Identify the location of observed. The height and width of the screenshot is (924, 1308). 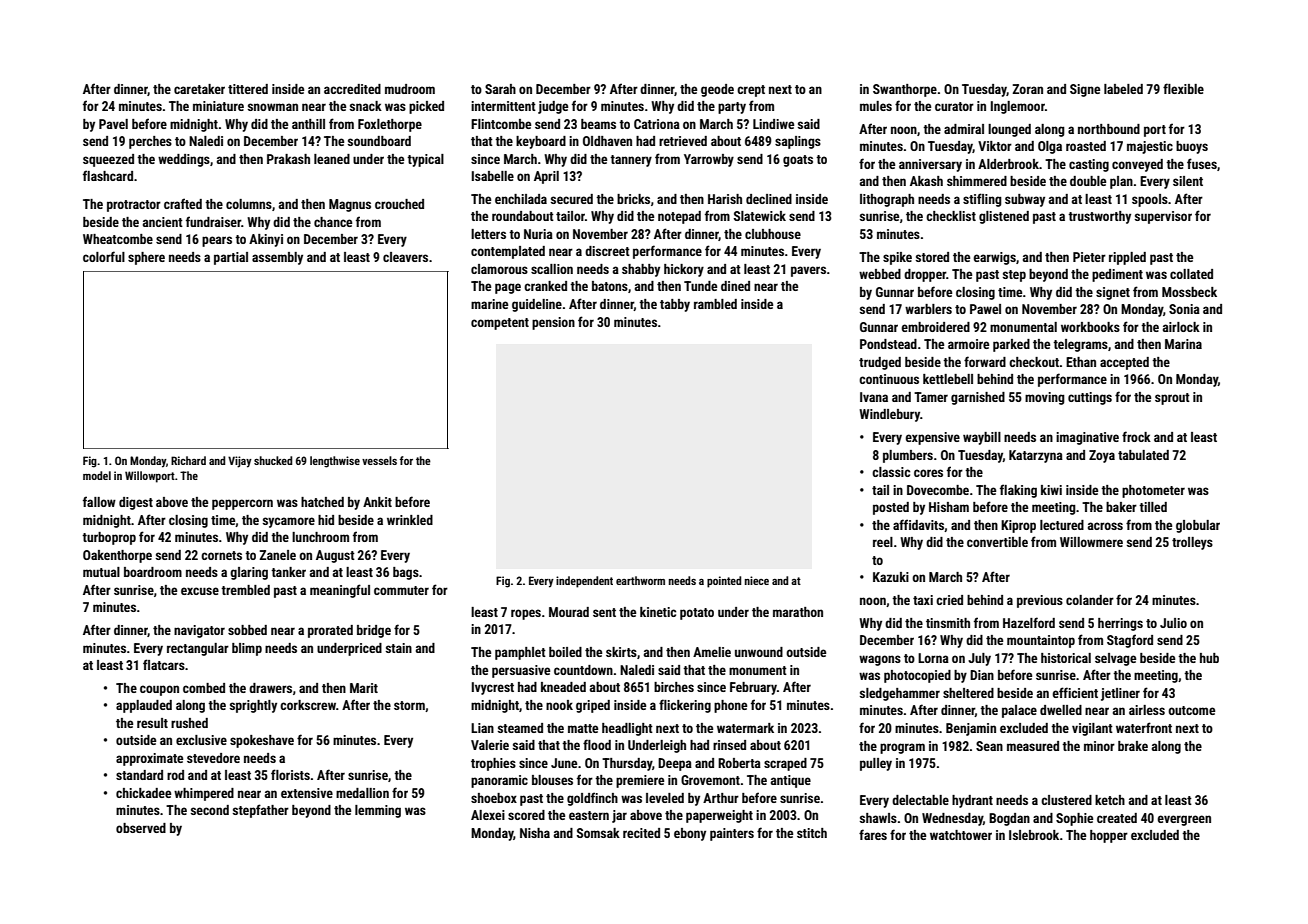
(141, 828).
